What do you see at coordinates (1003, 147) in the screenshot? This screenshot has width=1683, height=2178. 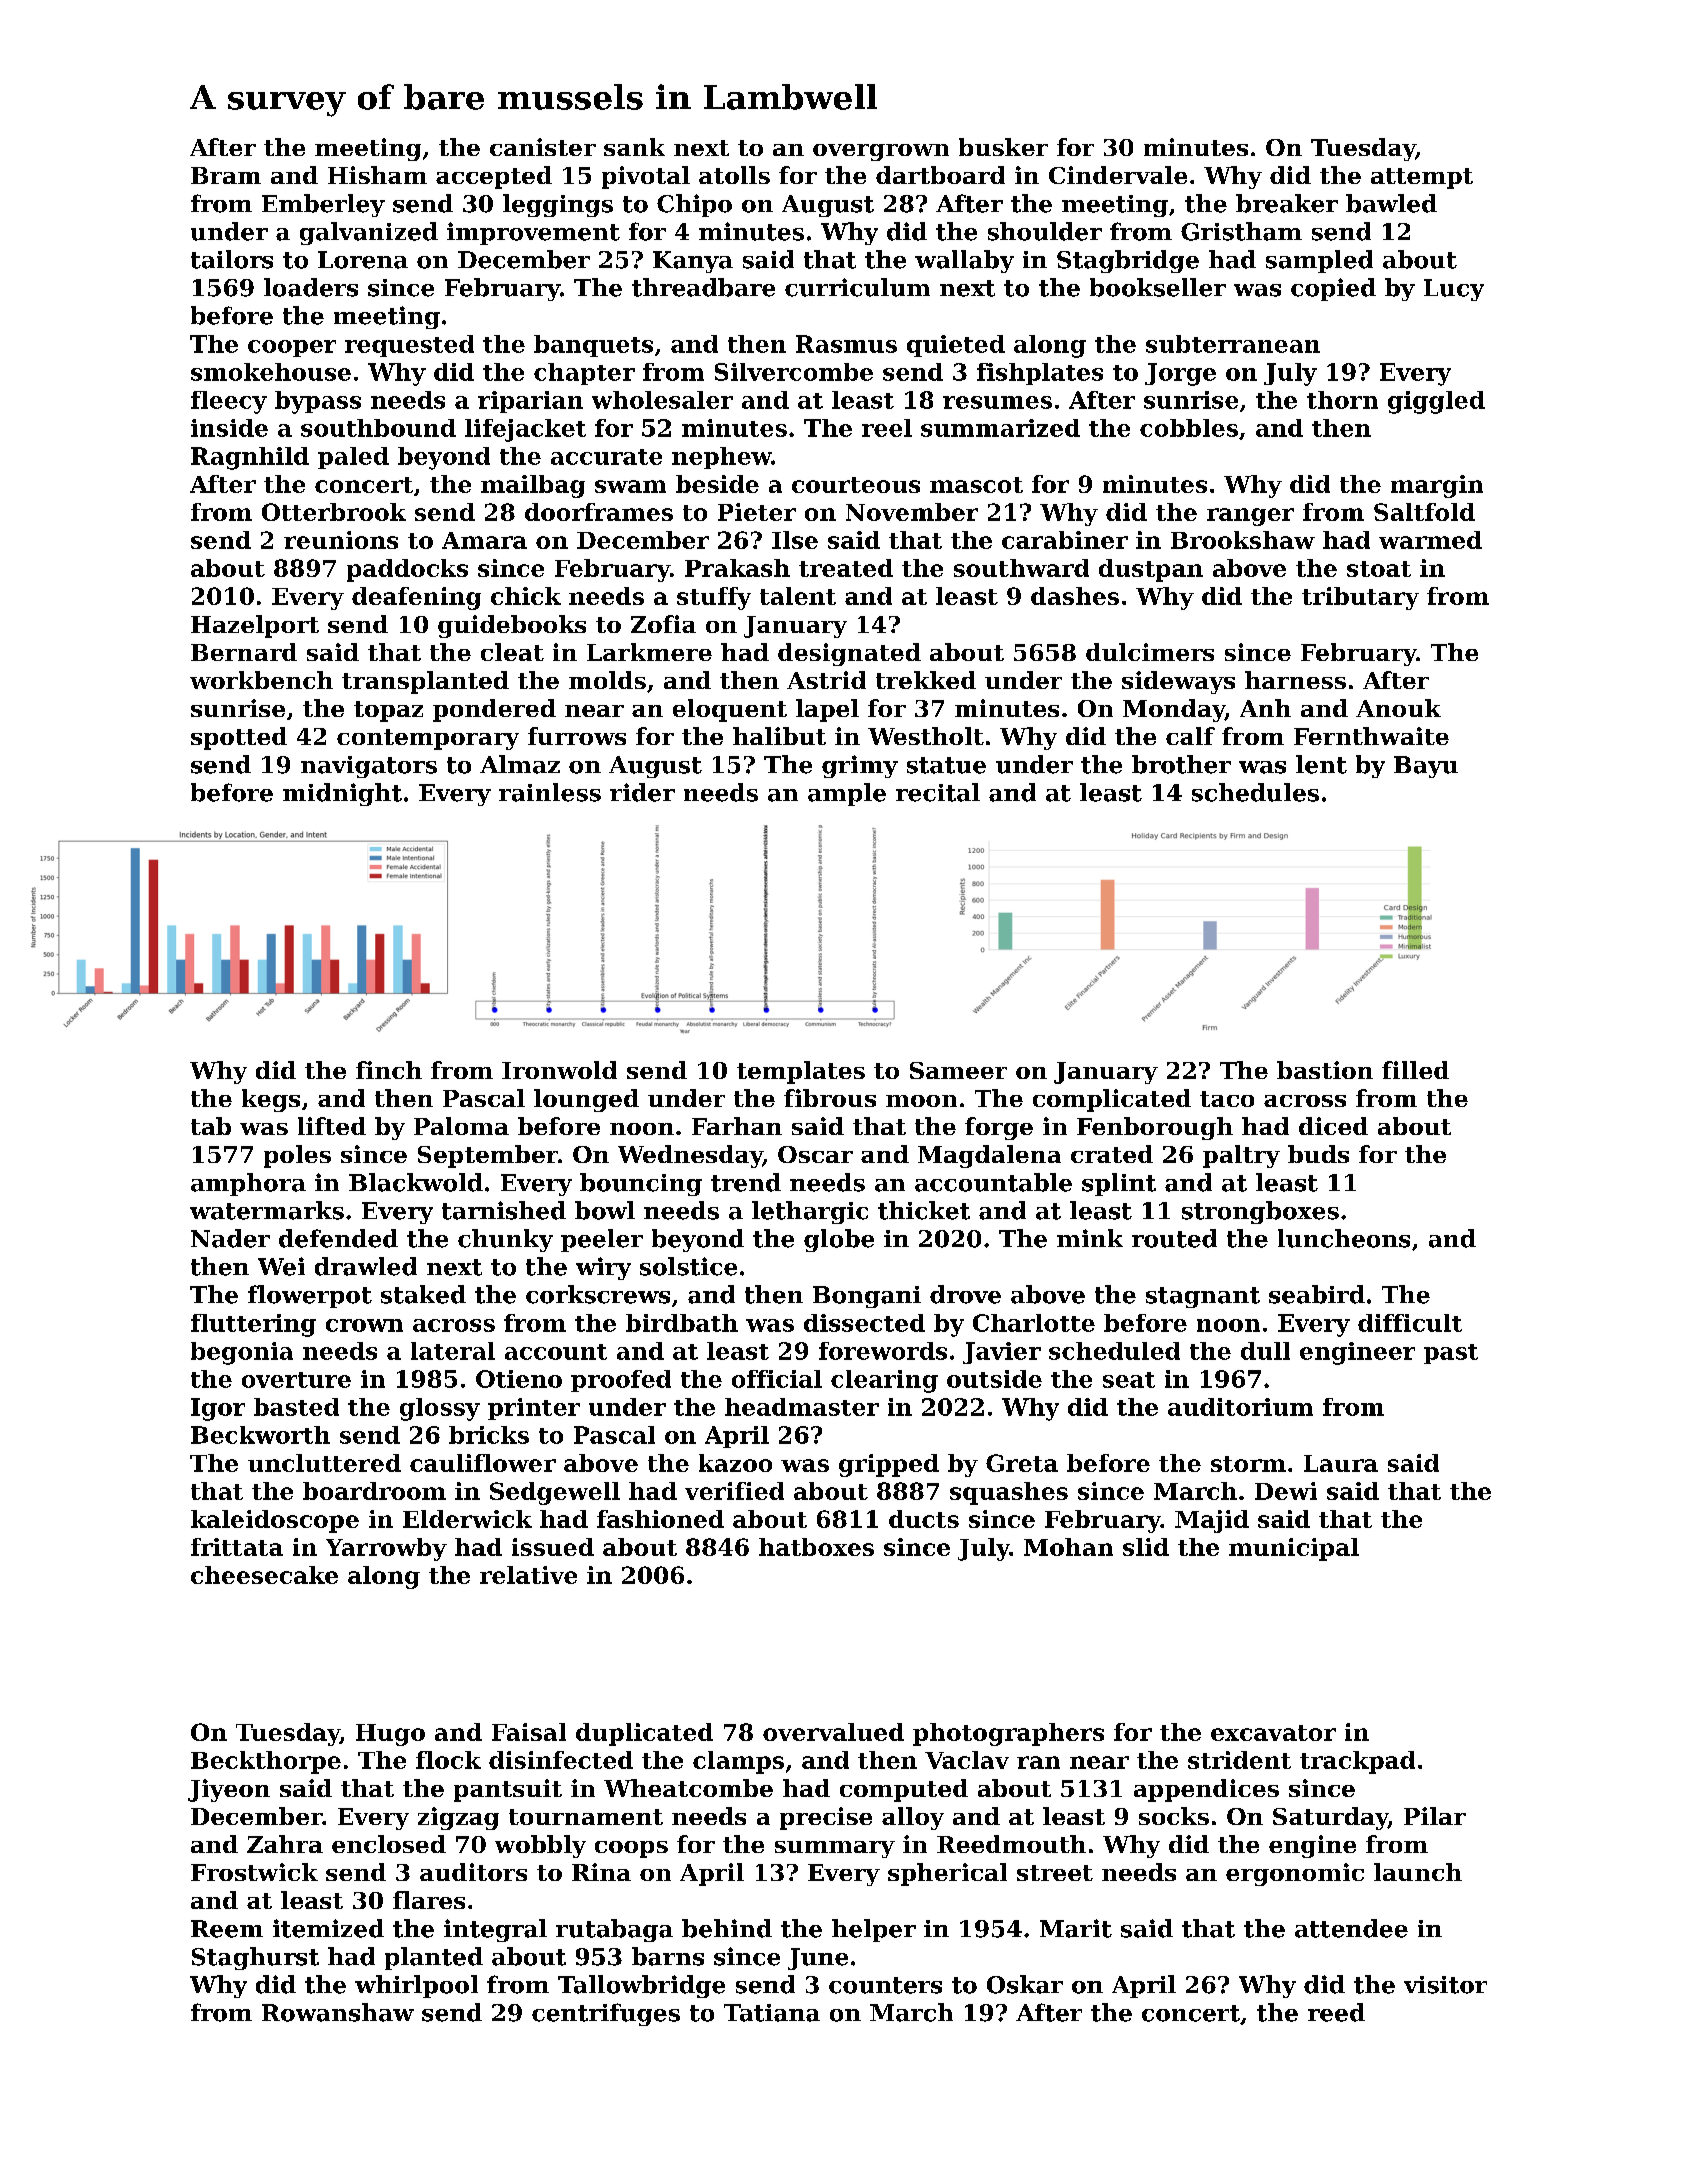 I see `busker` at bounding box center [1003, 147].
